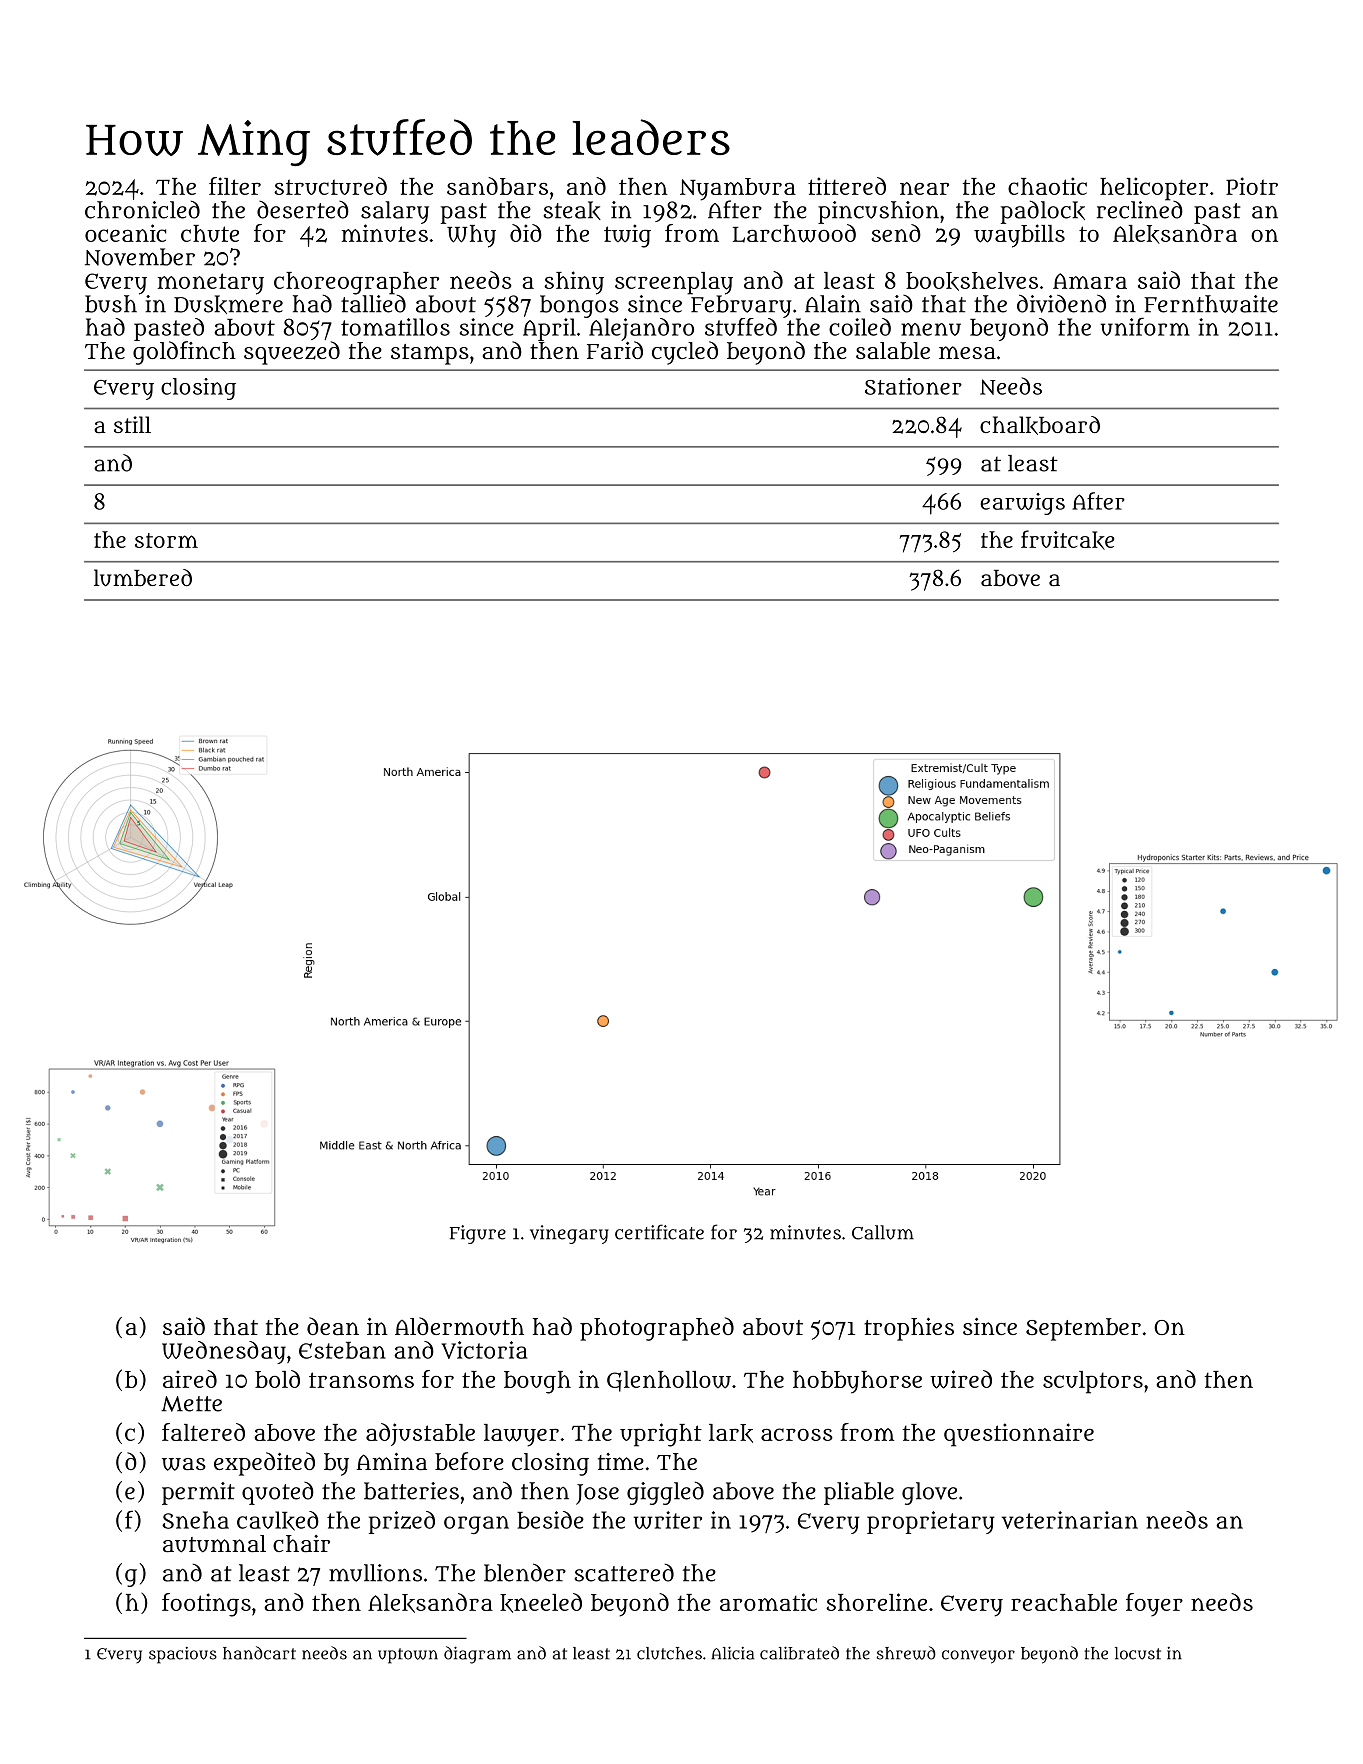 This image has width=1363, height=1764. What do you see at coordinates (574, 283) in the image?
I see `shiny` at bounding box center [574, 283].
